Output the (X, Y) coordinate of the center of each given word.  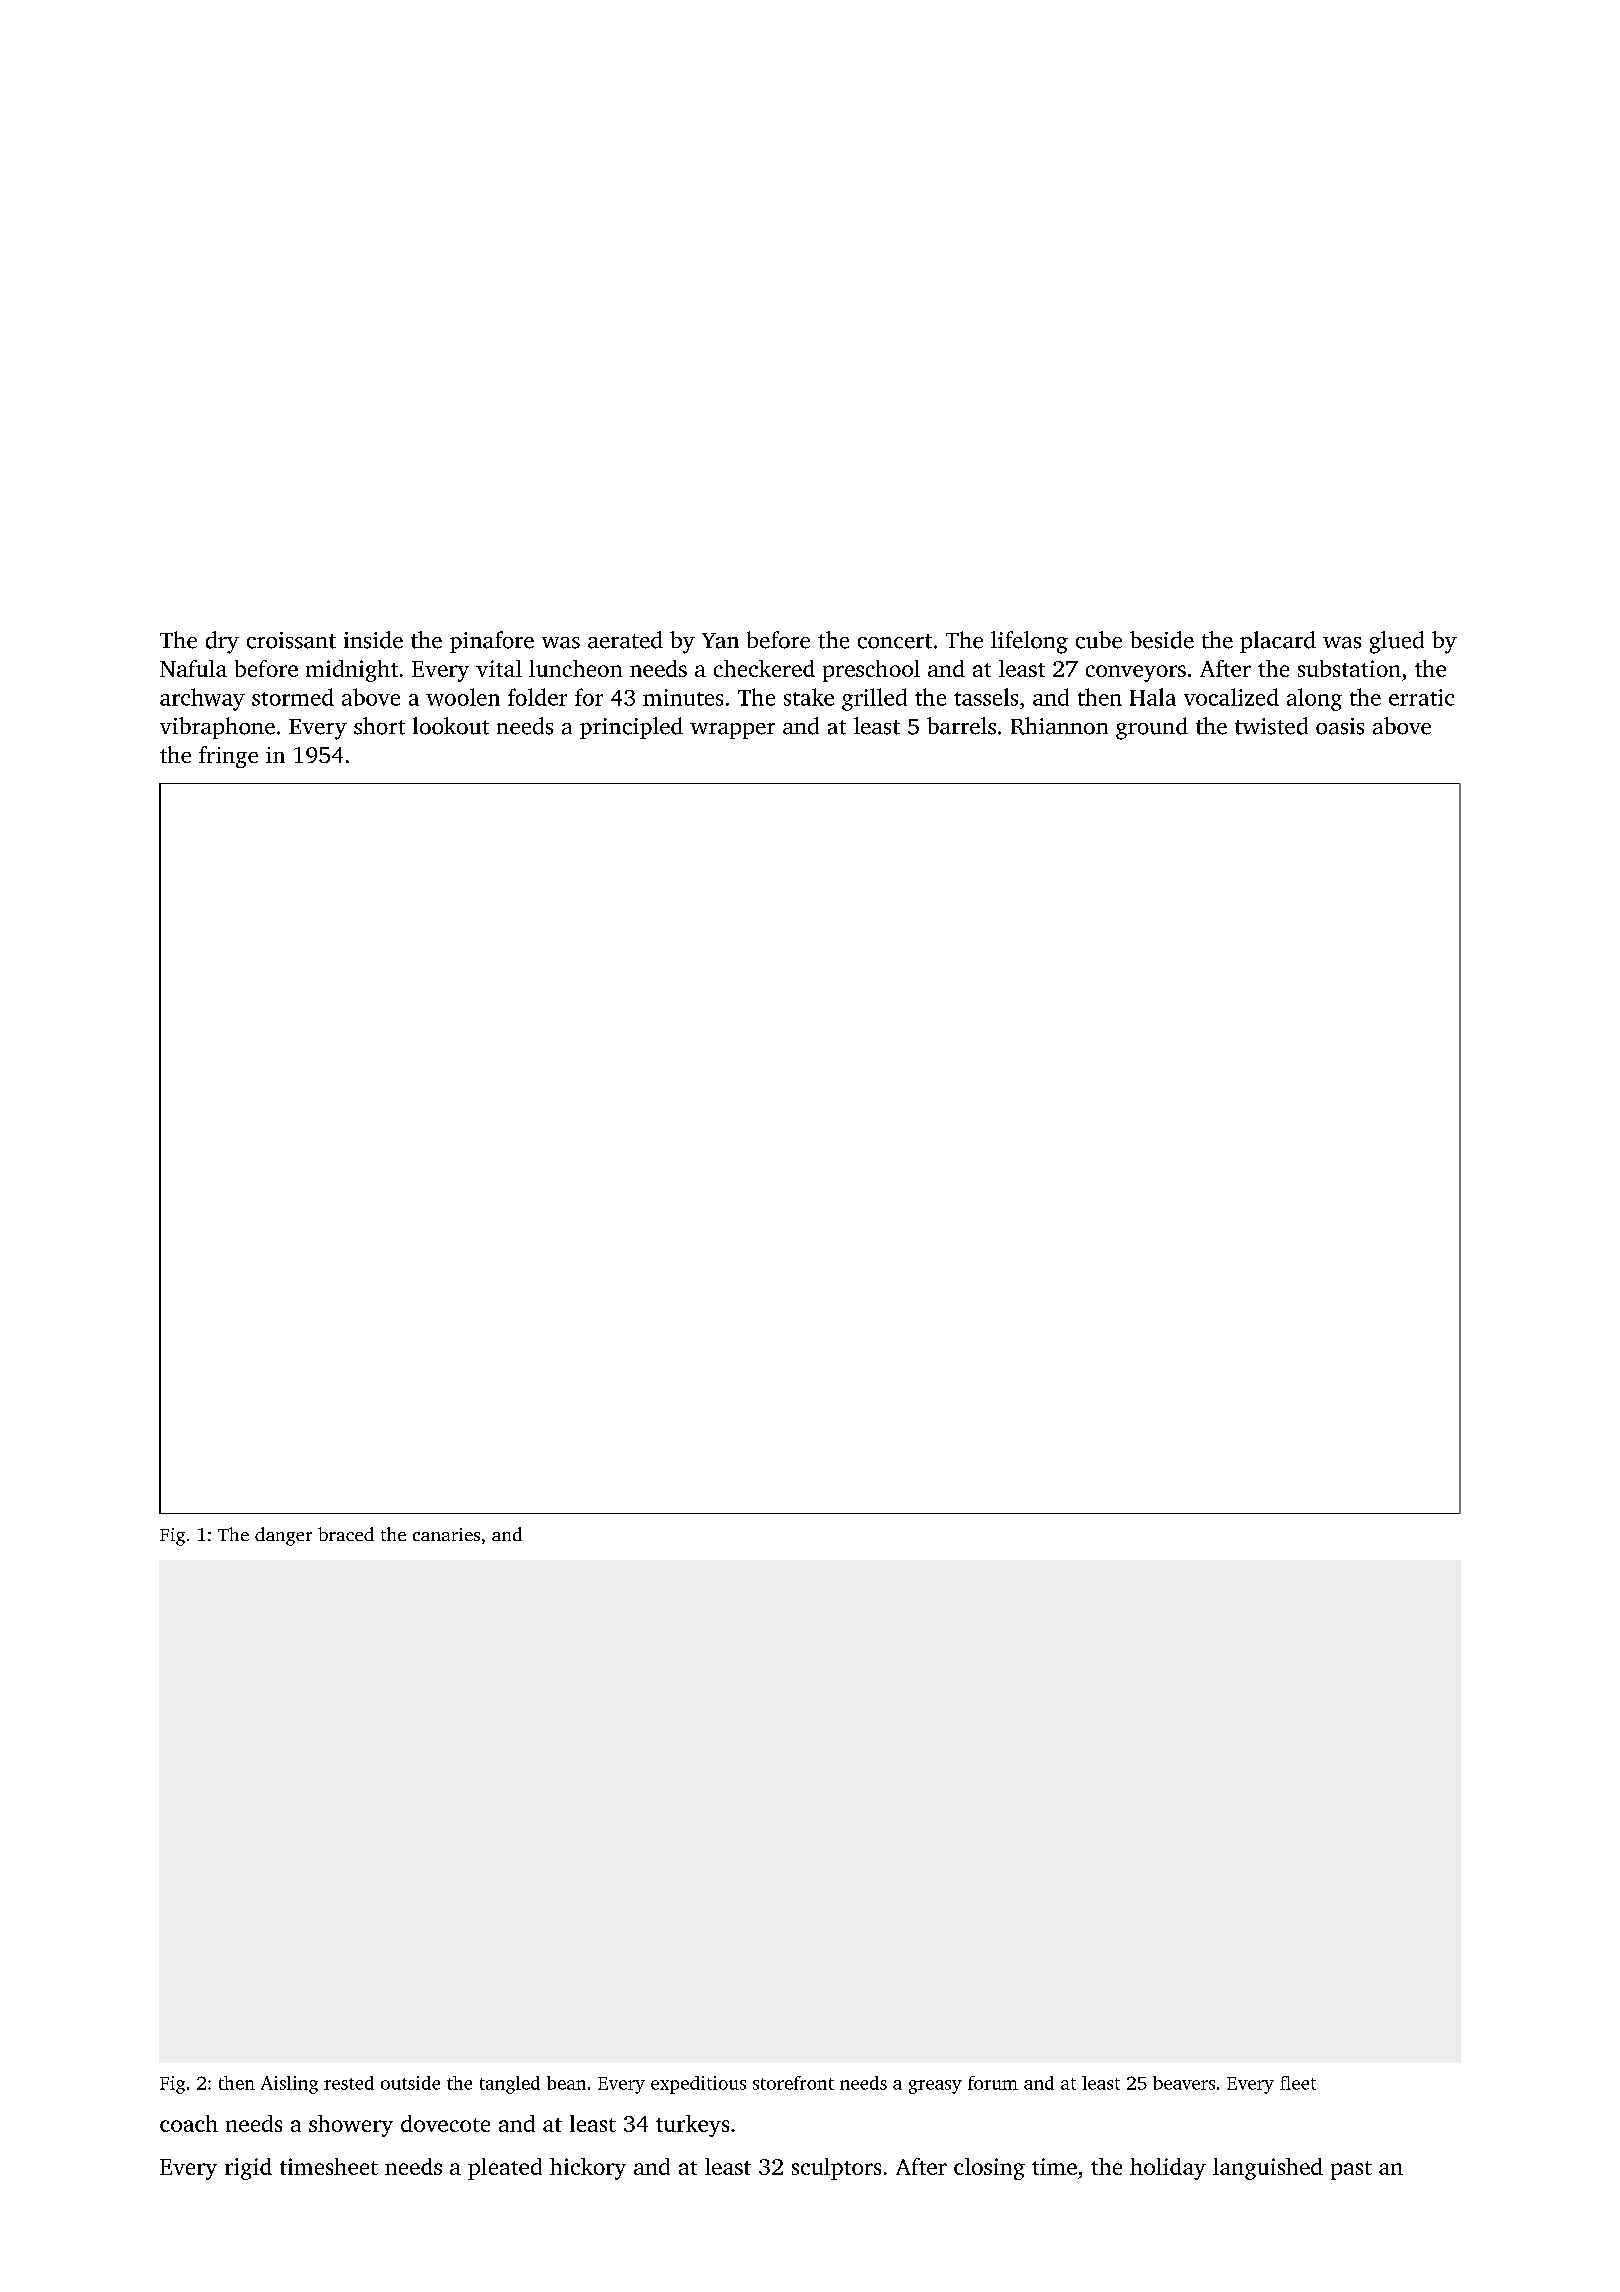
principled (631, 728)
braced (346, 1534)
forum (993, 2083)
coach (189, 2123)
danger (283, 1536)
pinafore (492, 642)
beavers (1184, 2083)
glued (1397, 642)
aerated (625, 640)
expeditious (698, 2085)
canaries (446, 1534)
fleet (1298, 2083)
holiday (1168, 2169)
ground (1152, 728)
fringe (228, 757)
